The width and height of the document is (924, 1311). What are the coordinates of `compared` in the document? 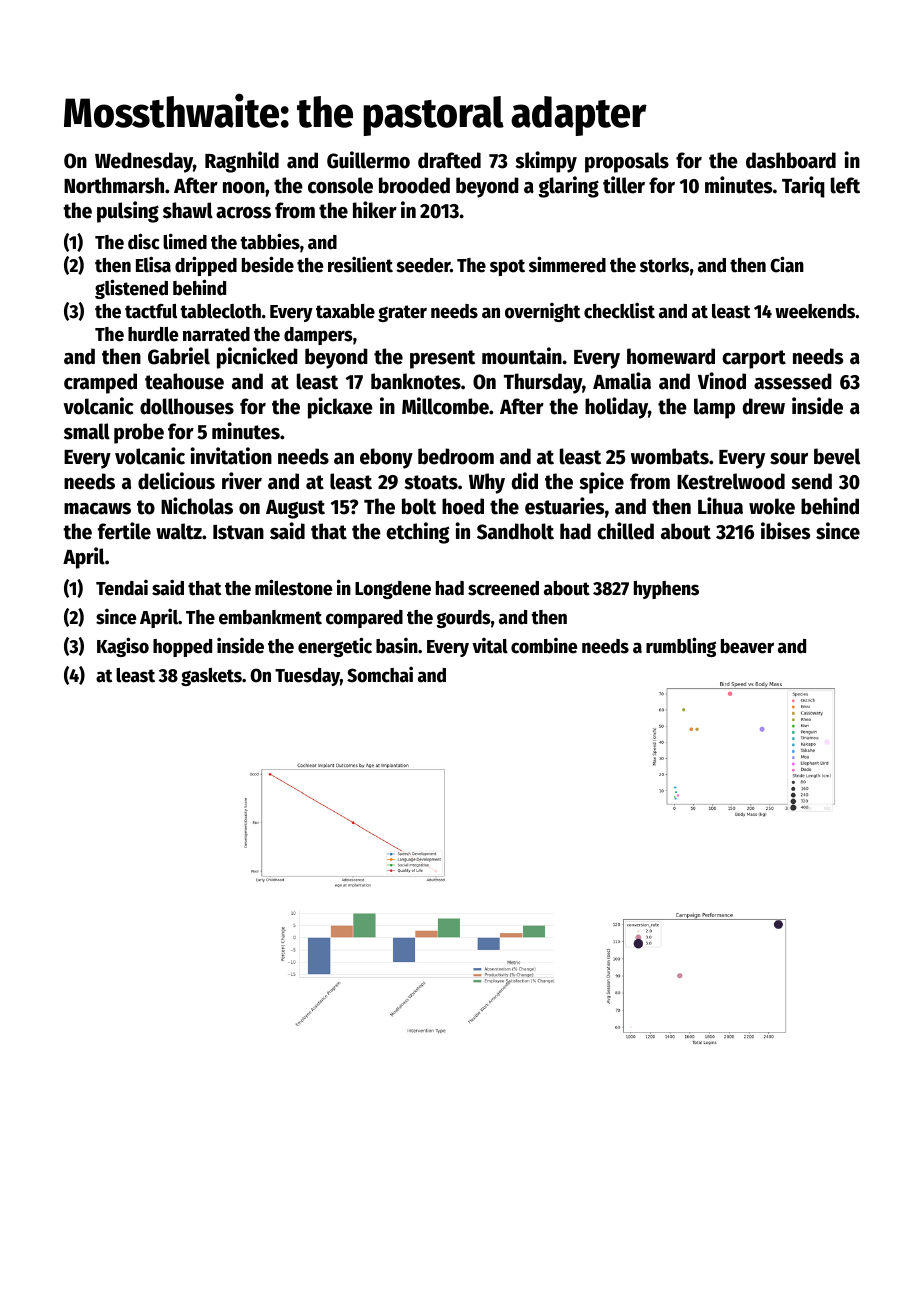 It's located at (364, 619).
